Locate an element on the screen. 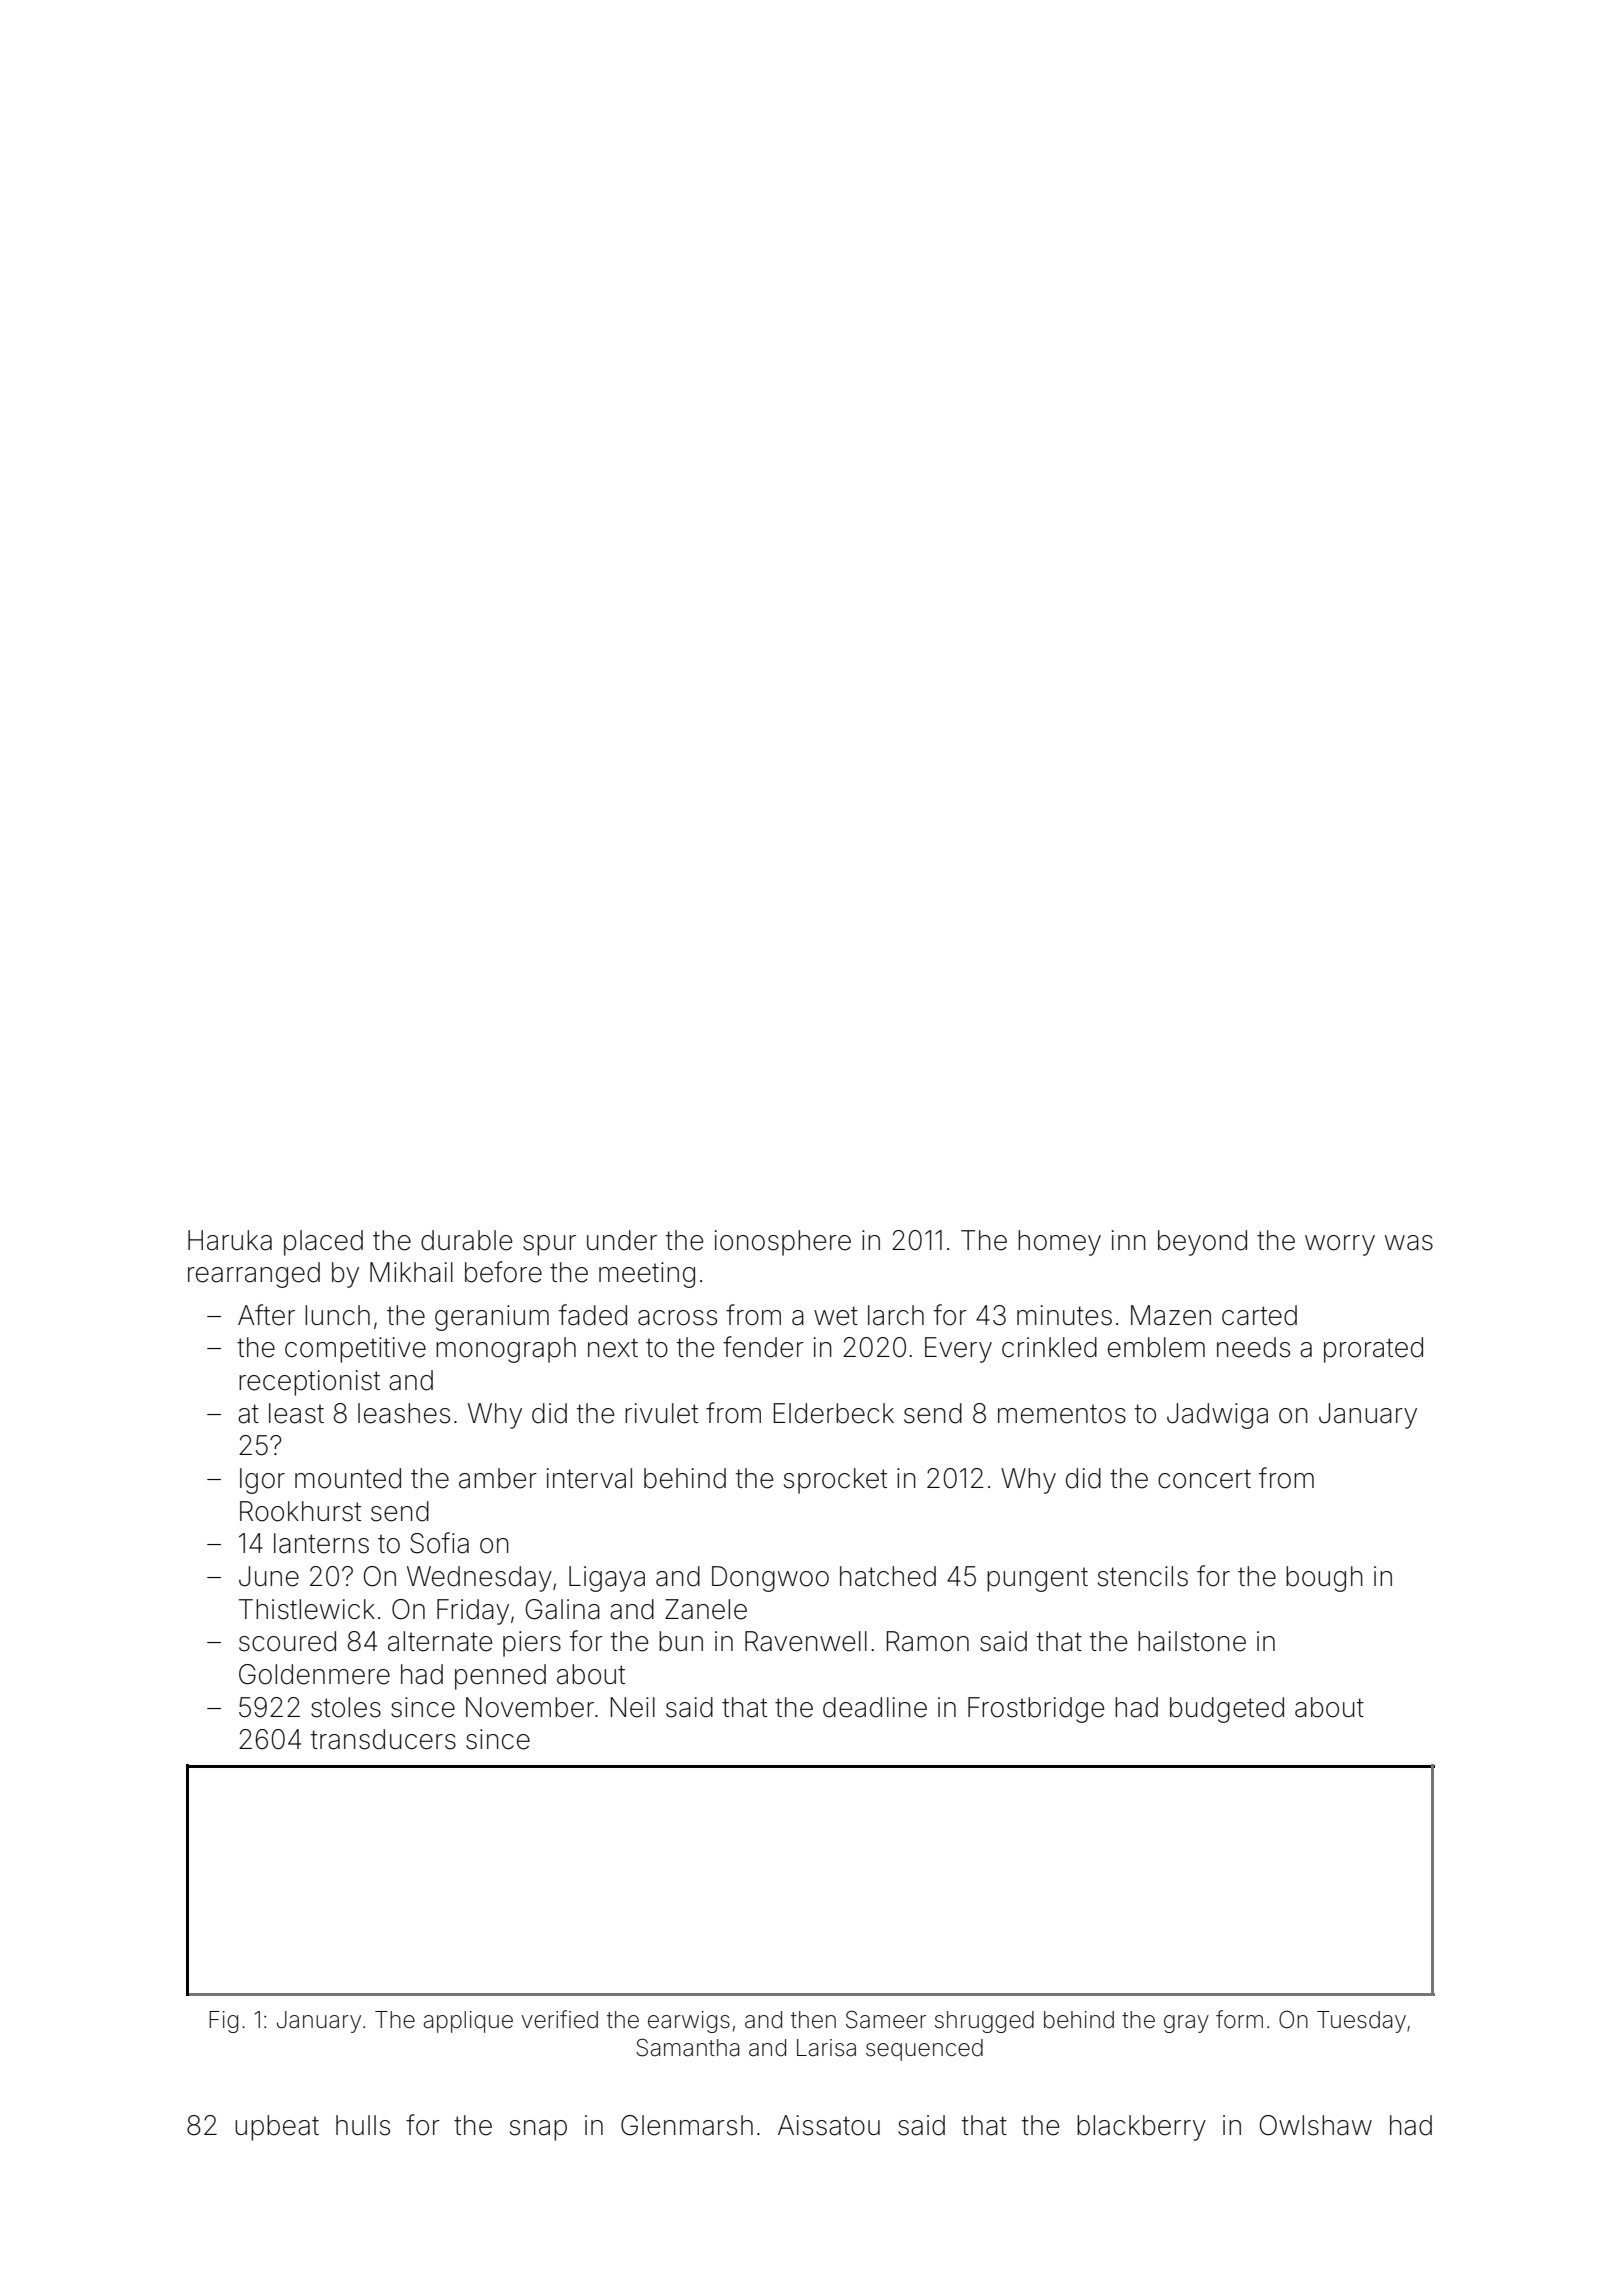 This screenshot has width=1620, height=2292. November is located at coordinates (530, 1707).
